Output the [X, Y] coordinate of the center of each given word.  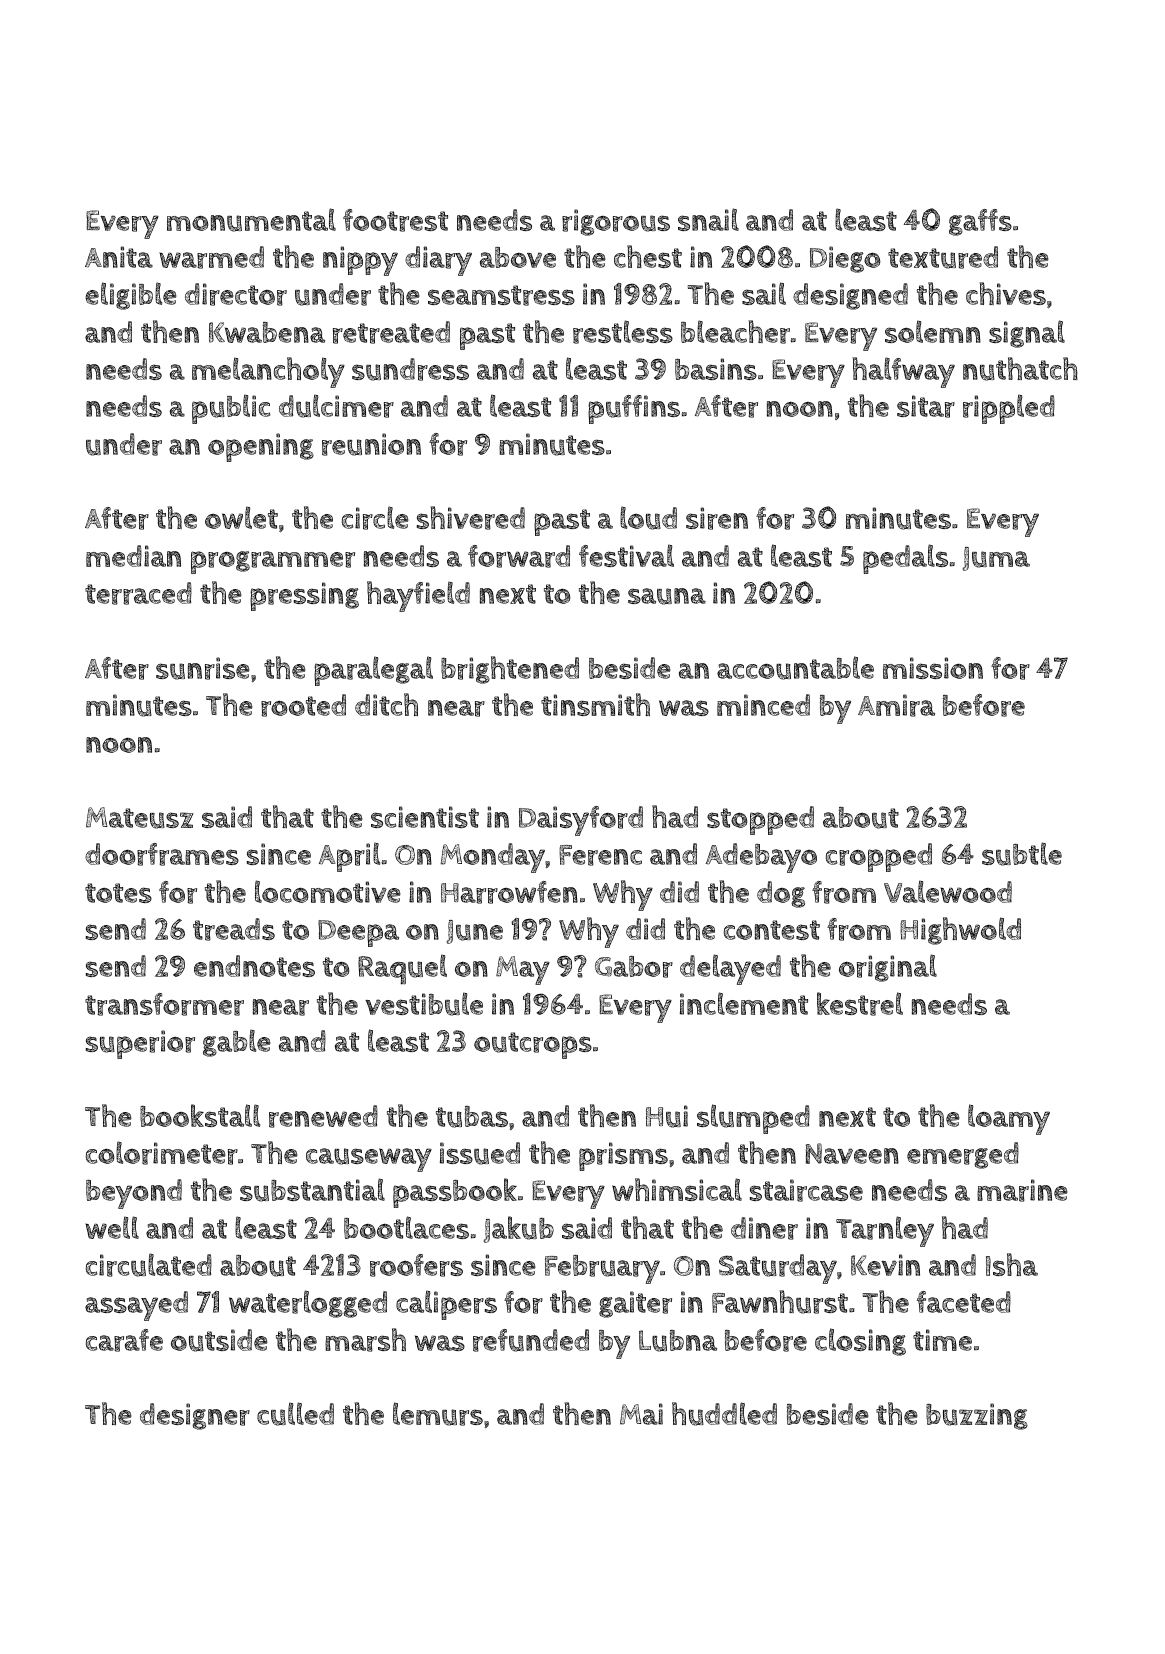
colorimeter [162, 1153]
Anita [119, 257]
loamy [1009, 1119]
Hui [667, 1116]
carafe [124, 1340]
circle [375, 518]
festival [626, 555]
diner [764, 1228]
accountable [795, 668]
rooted [303, 705]
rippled [1009, 409]
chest [648, 256]
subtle [1022, 854]
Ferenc [600, 855]
